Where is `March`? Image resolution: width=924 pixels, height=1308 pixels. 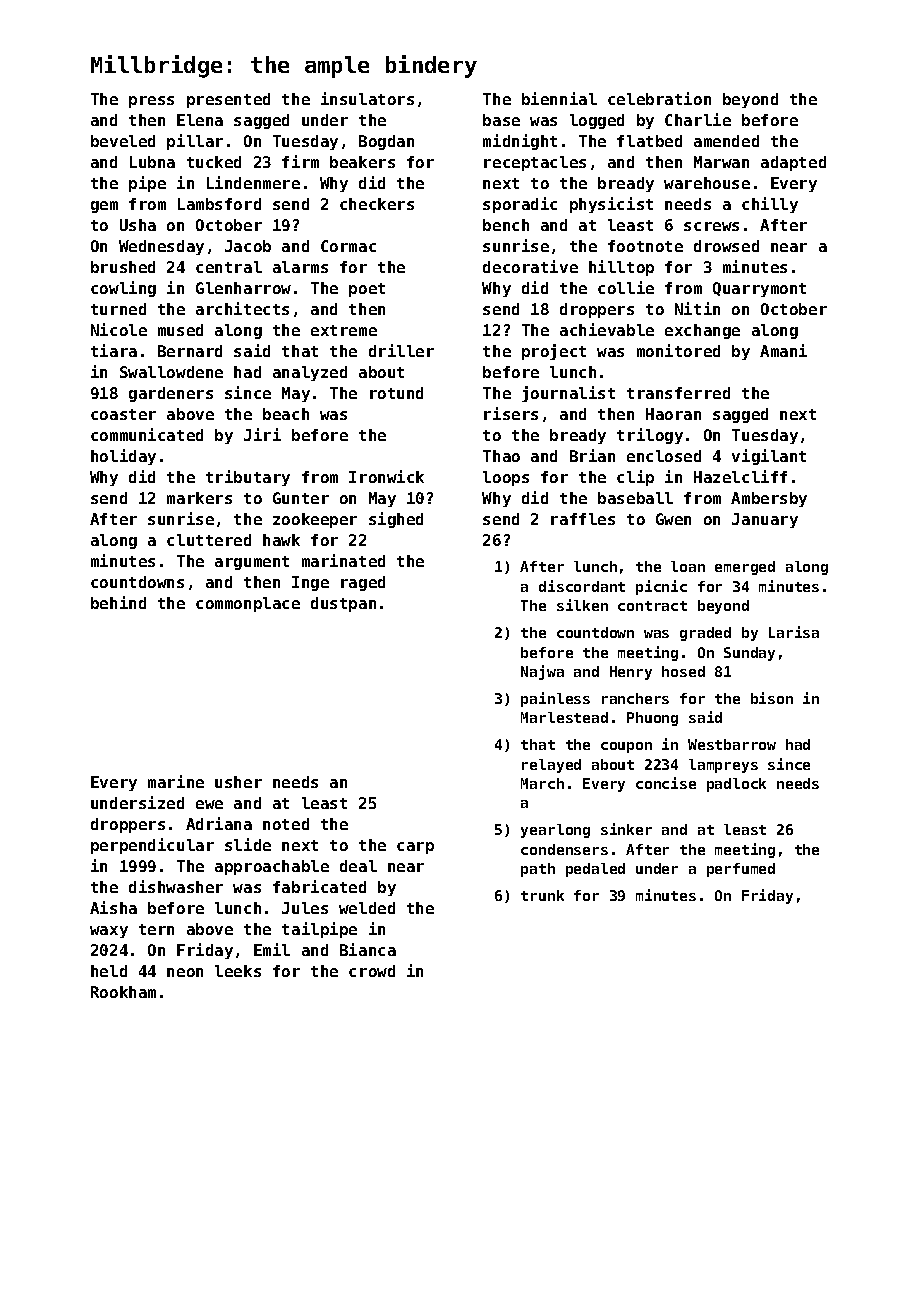
March is located at coordinates (542, 783).
